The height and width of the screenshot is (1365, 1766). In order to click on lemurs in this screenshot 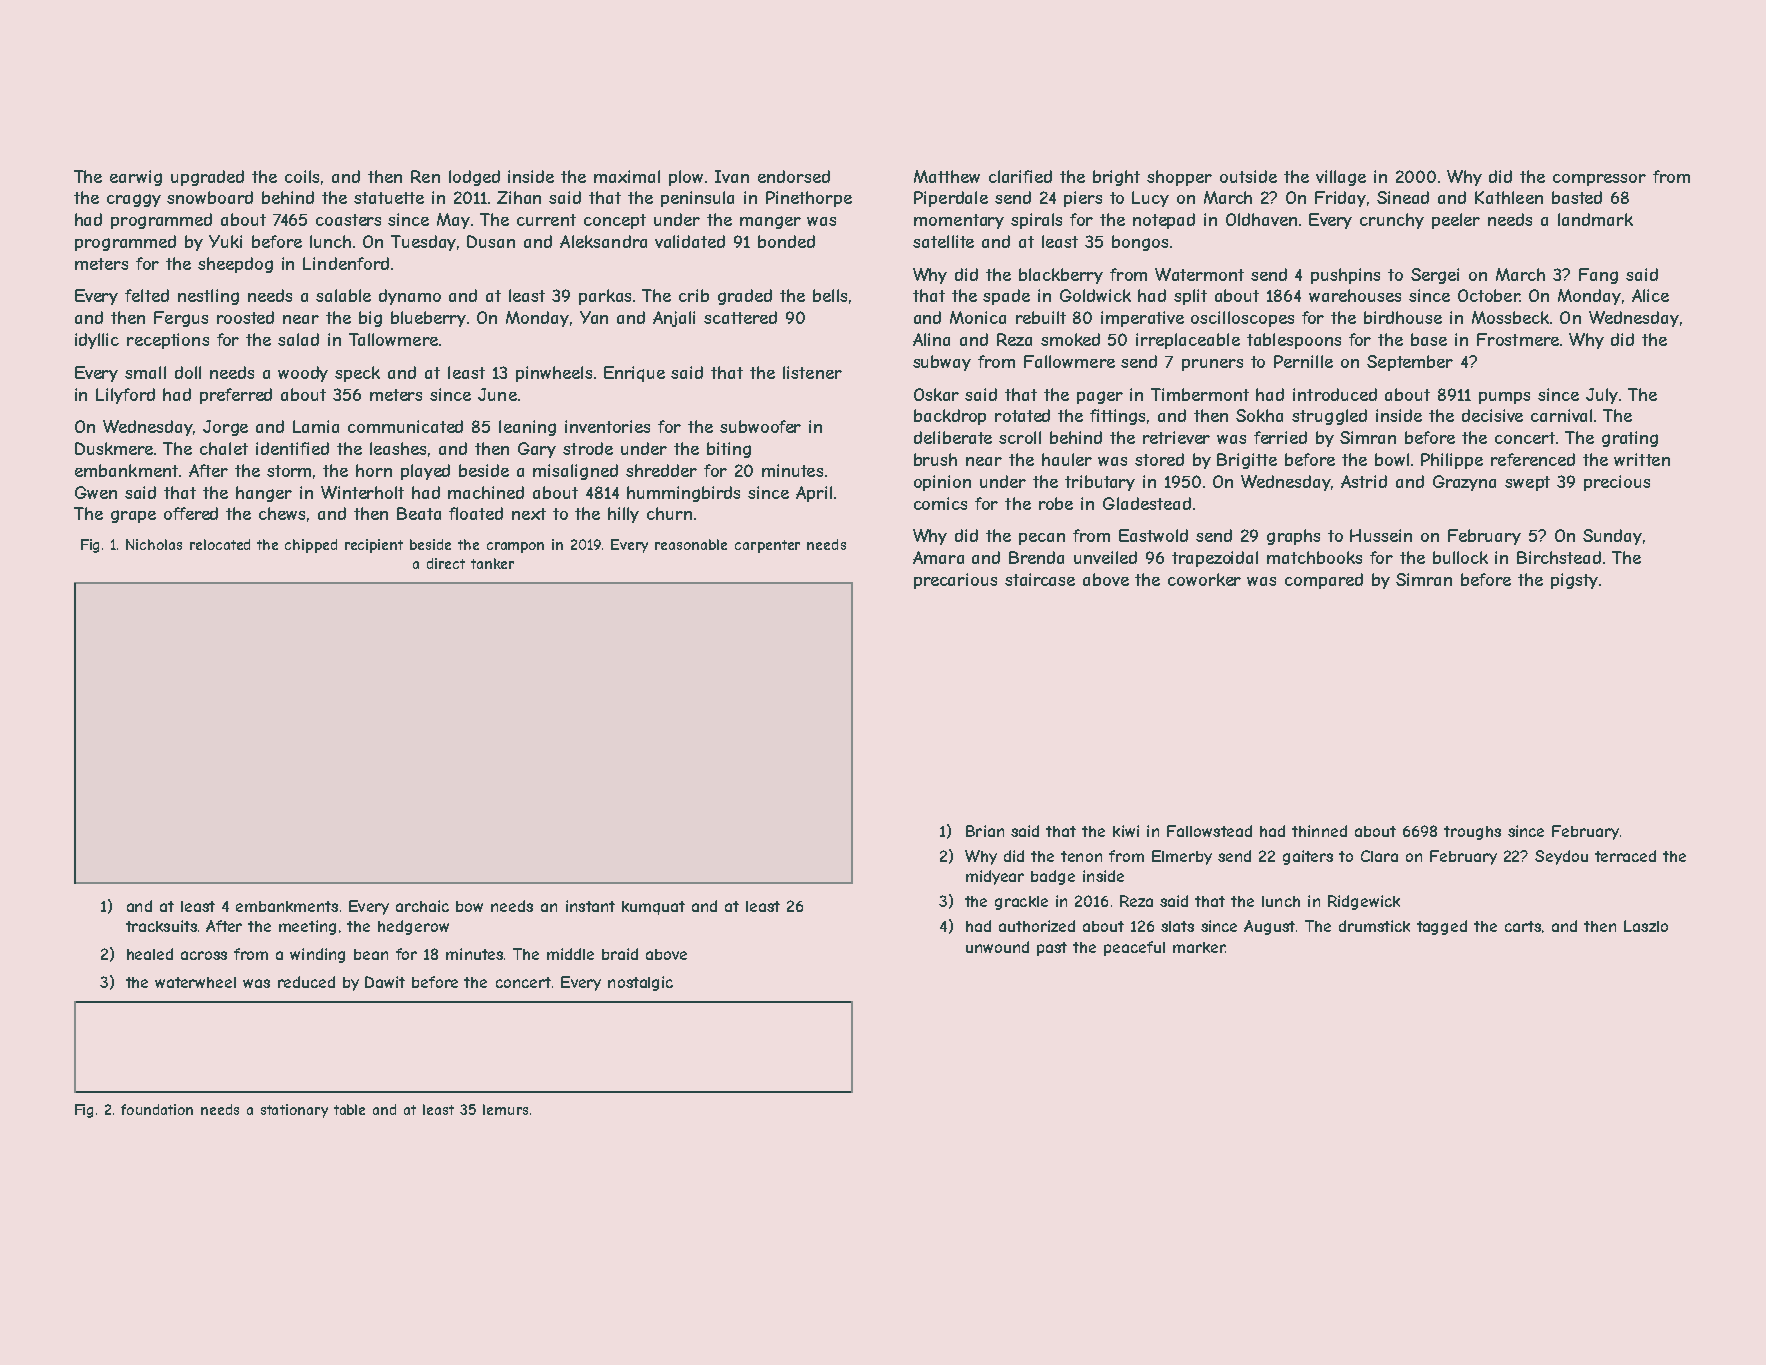, I will do `click(505, 1109)`.
